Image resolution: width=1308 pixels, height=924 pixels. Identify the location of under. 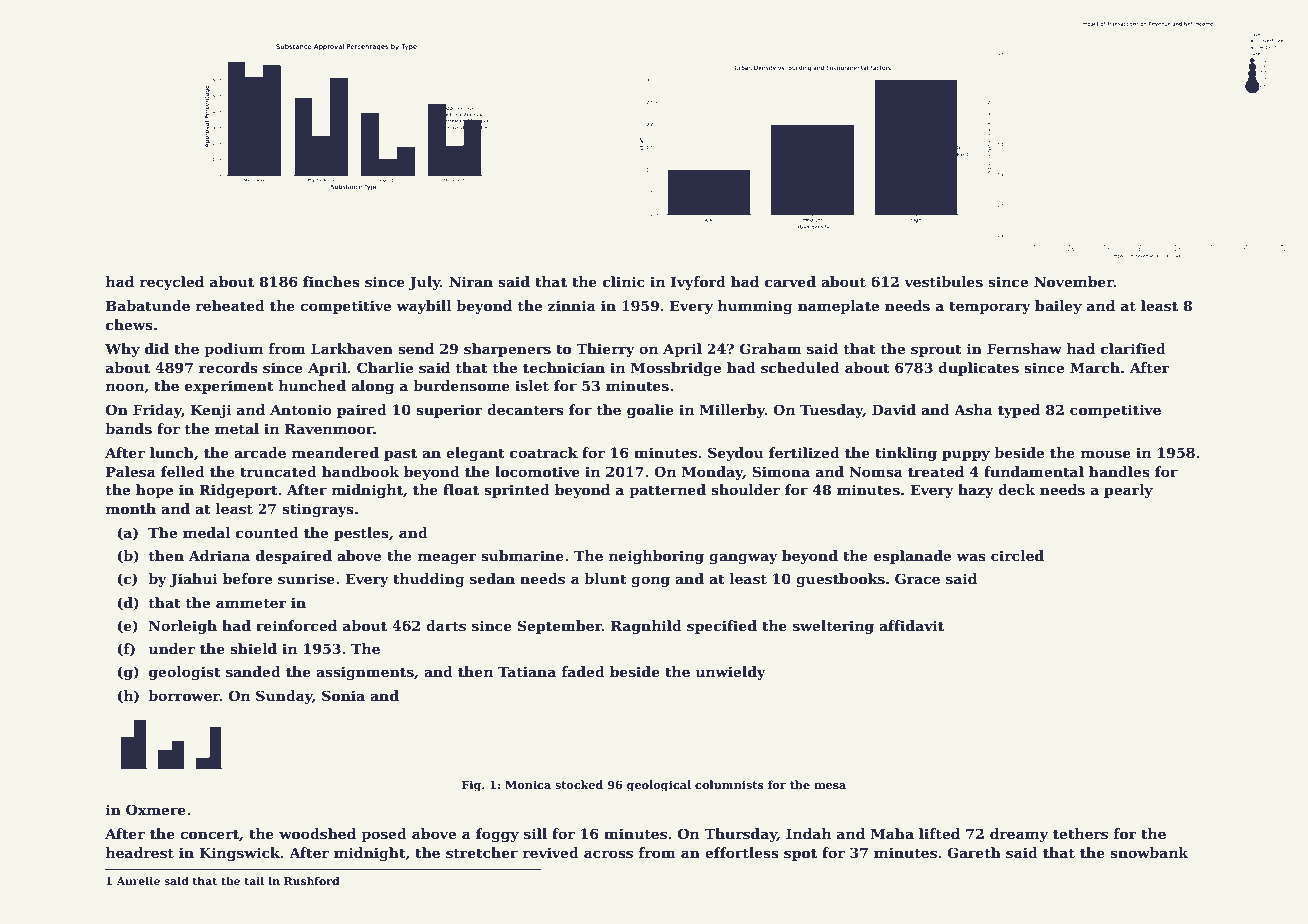
(171, 648).
